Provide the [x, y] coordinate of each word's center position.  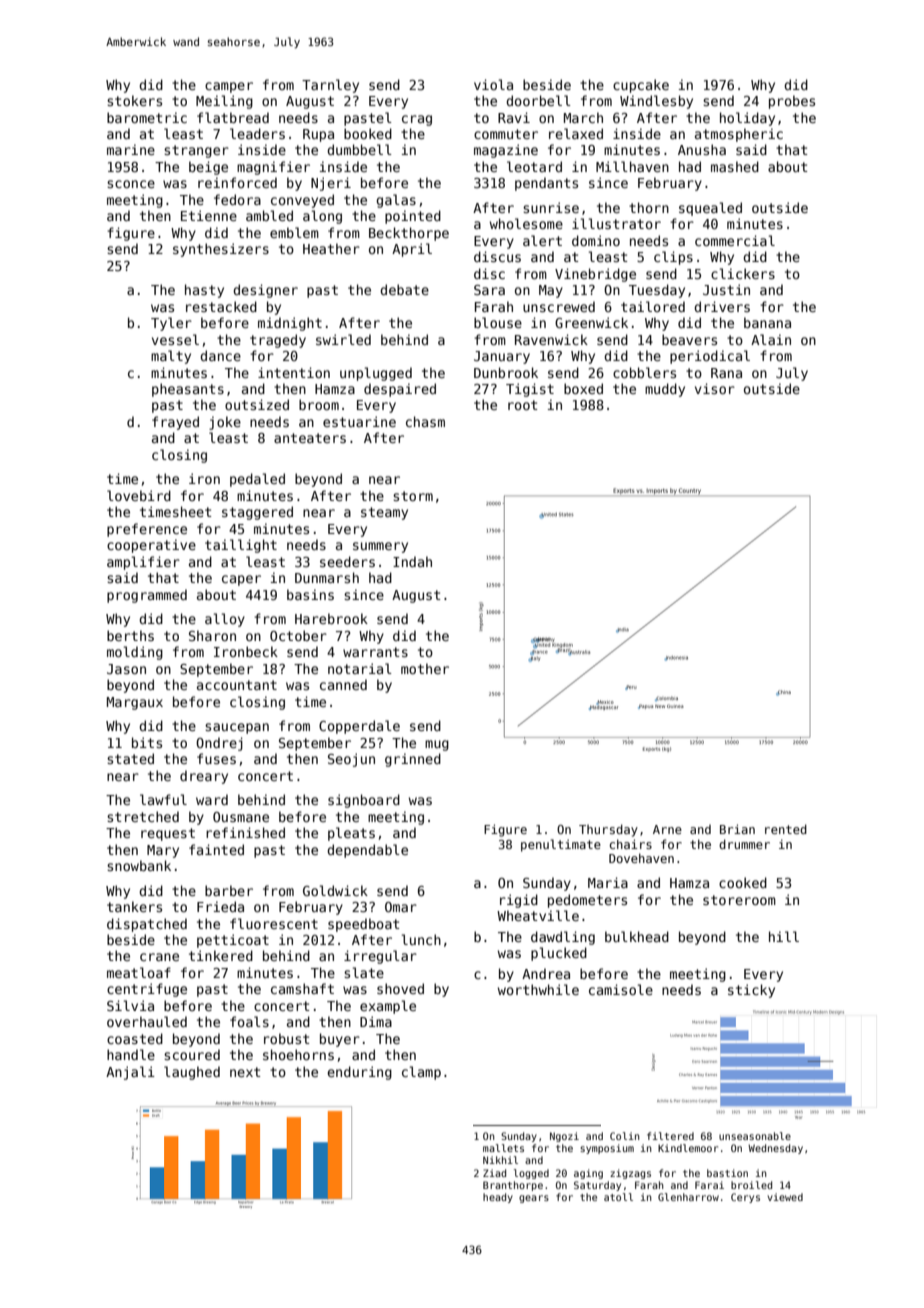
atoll [618, 1197]
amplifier [143, 563]
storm [413, 496]
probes [792, 102]
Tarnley [330, 86]
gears [534, 1199]
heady [498, 1198]
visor [715, 388]
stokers [134, 100]
